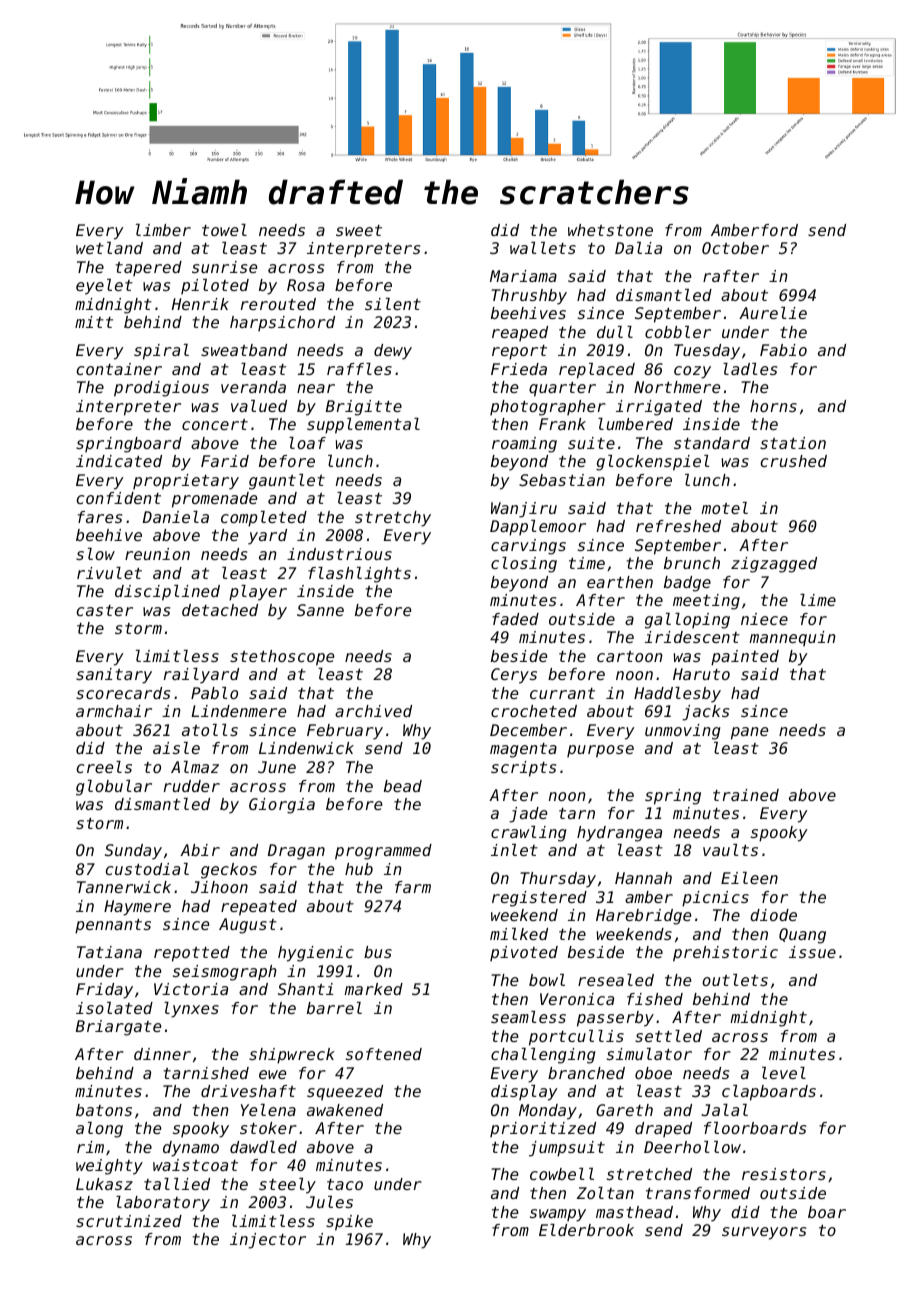  I want to click on dewy, so click(393, 352).
